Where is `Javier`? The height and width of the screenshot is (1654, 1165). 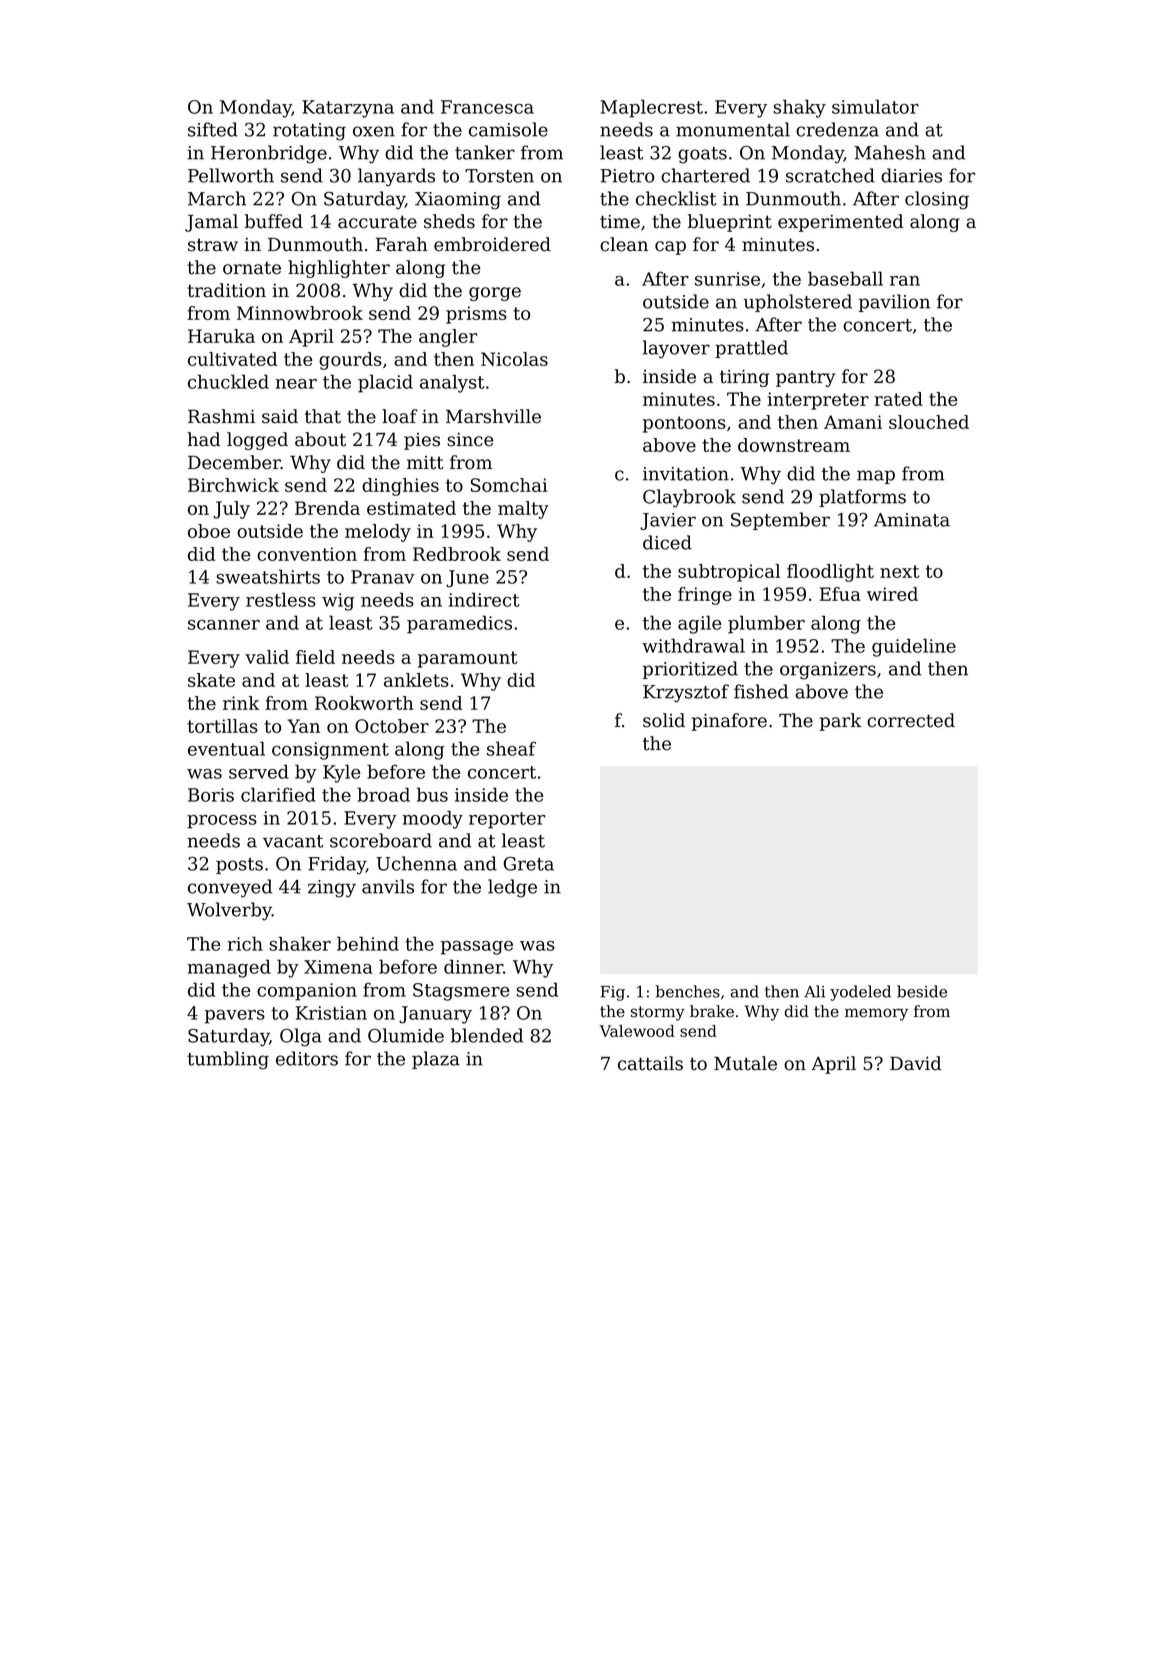
Javier is located at coordinates (668, 521).
